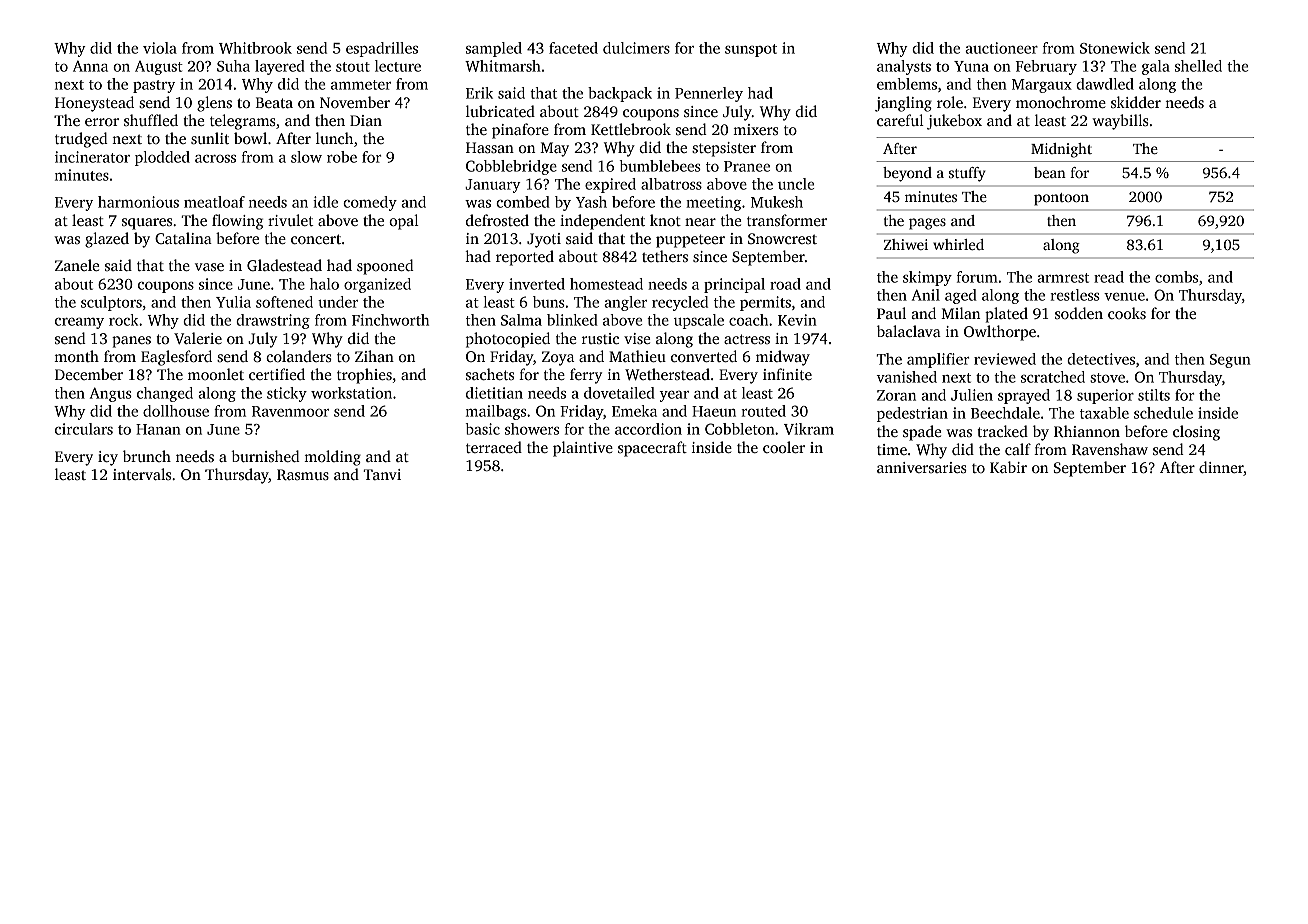  Describe the element at coordinates (1127, 313) in the document. I see `cooks` at that location.
